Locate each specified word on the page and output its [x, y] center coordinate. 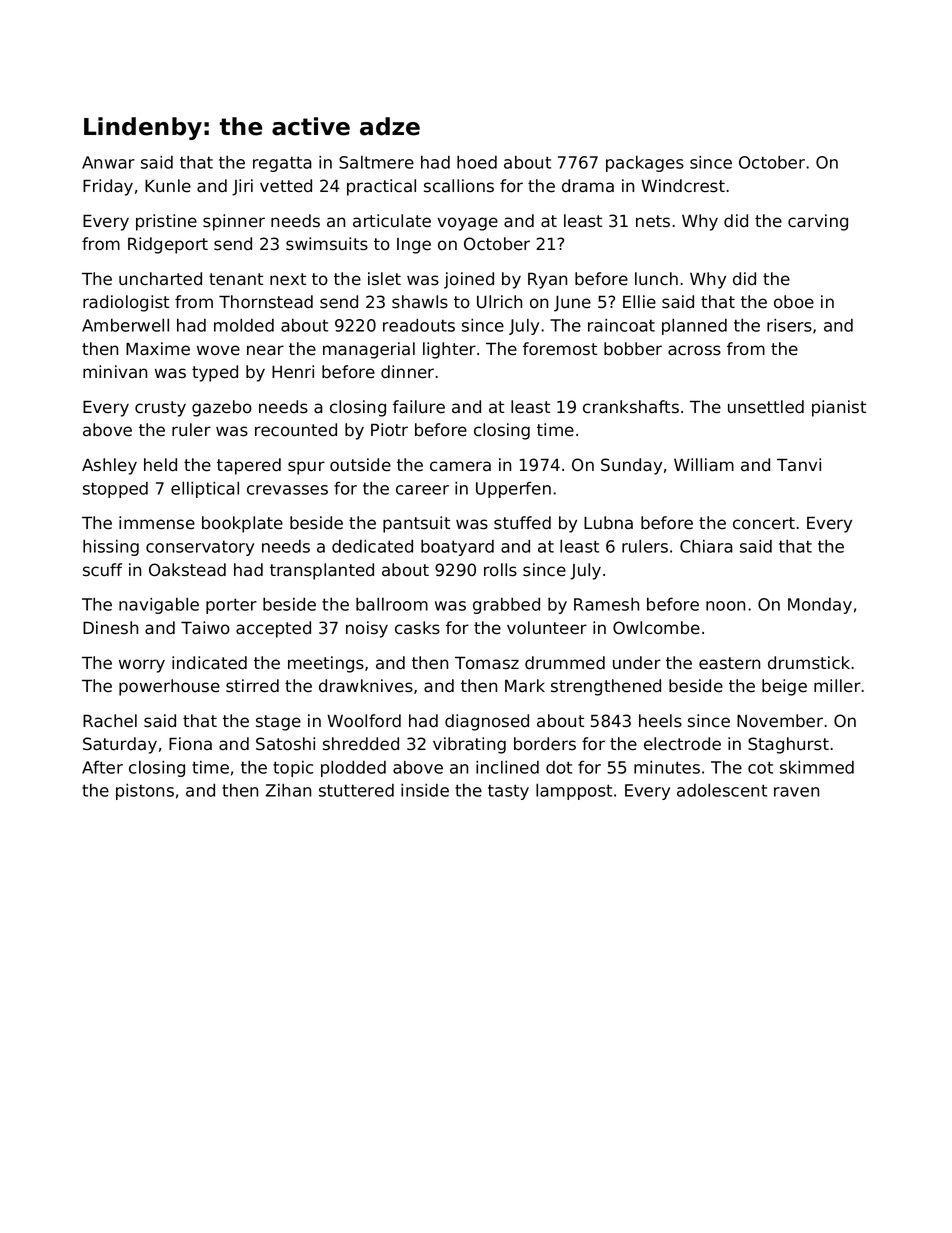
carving [818, 222]
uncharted [160, 279]
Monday [820, 606]
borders [545, 744]
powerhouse [169, 687]
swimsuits [327, 244]
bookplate [242, 524]
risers [789, 325]
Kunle [168, 186]
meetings [326, 664]
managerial [369, 350]
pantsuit [416, 524]
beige [784, 687]
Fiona [190, 744]
